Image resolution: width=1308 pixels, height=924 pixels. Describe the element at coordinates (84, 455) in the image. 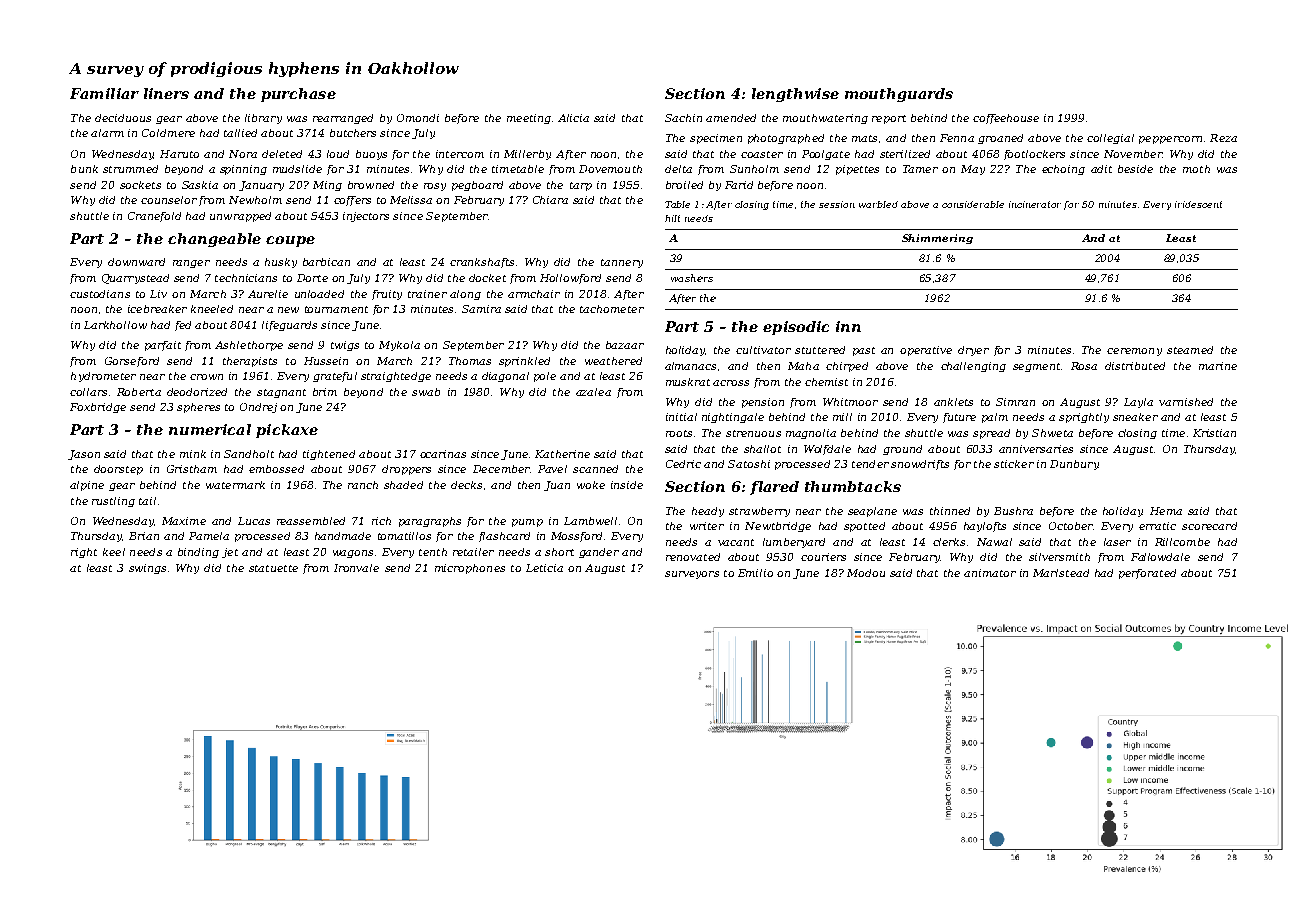

I see `Jason` at that location.
